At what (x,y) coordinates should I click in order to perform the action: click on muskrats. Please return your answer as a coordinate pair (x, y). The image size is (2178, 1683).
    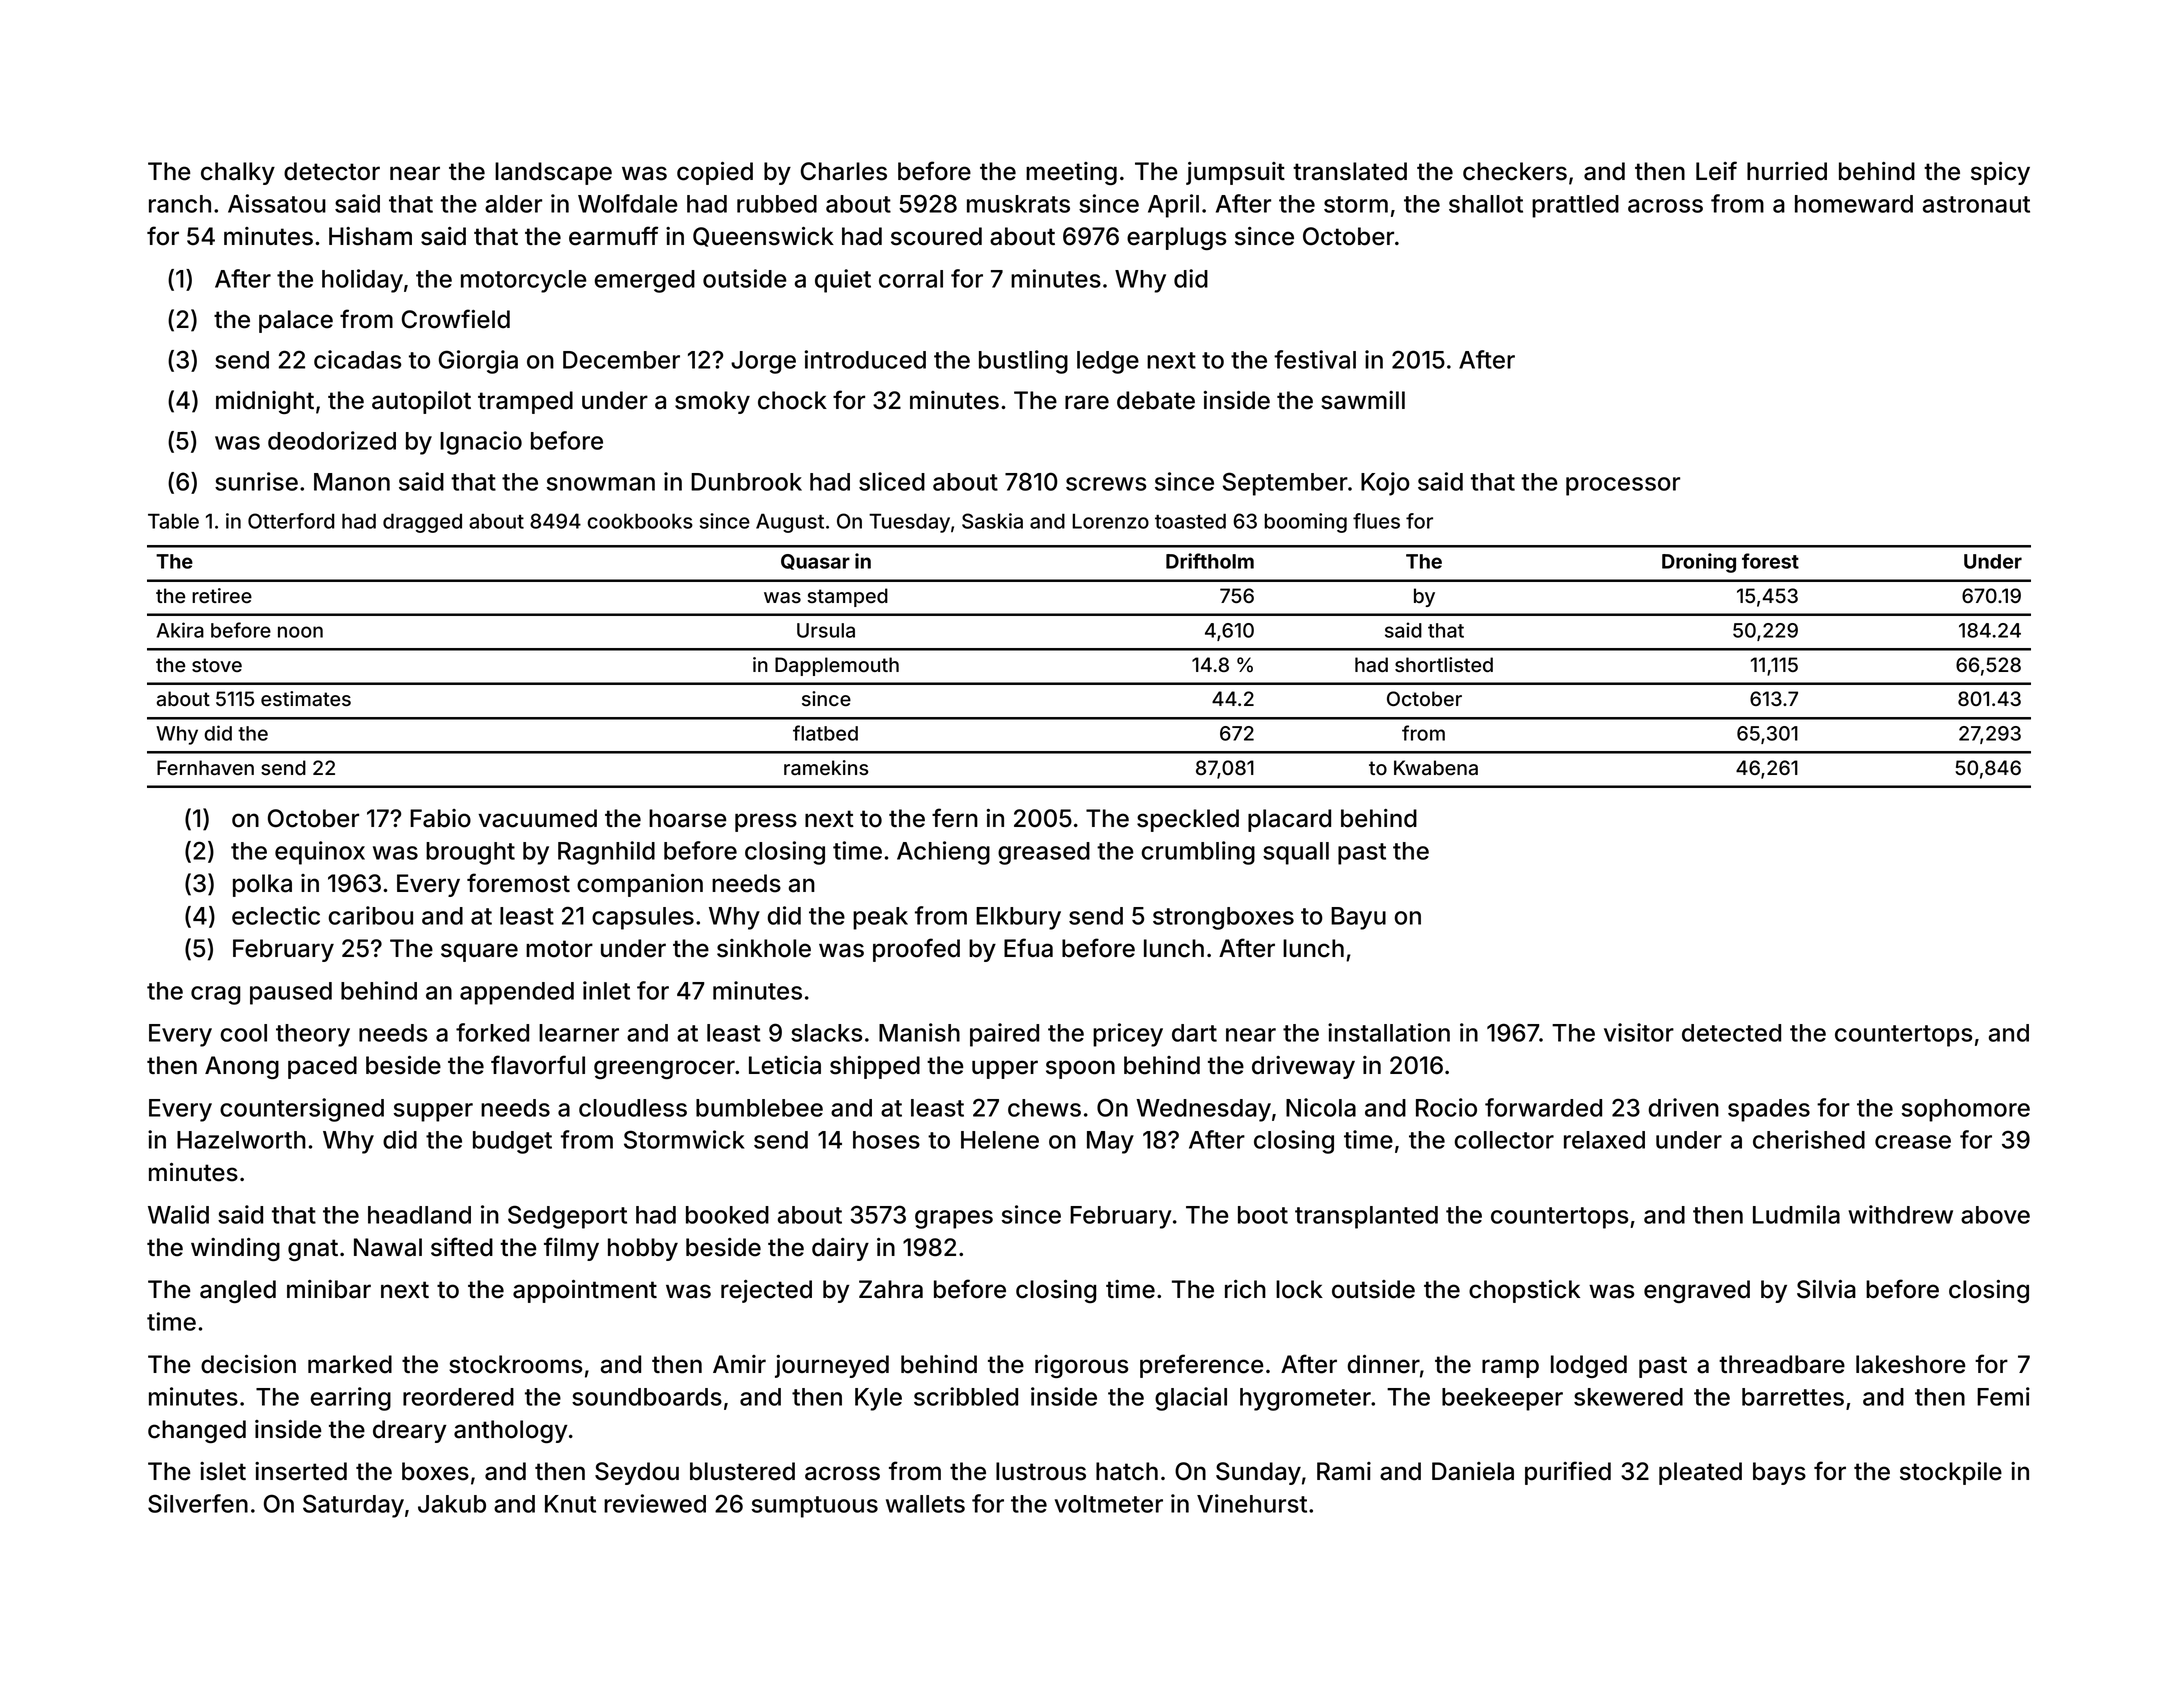
    Looking at the image, I should click on (1018, 204).
